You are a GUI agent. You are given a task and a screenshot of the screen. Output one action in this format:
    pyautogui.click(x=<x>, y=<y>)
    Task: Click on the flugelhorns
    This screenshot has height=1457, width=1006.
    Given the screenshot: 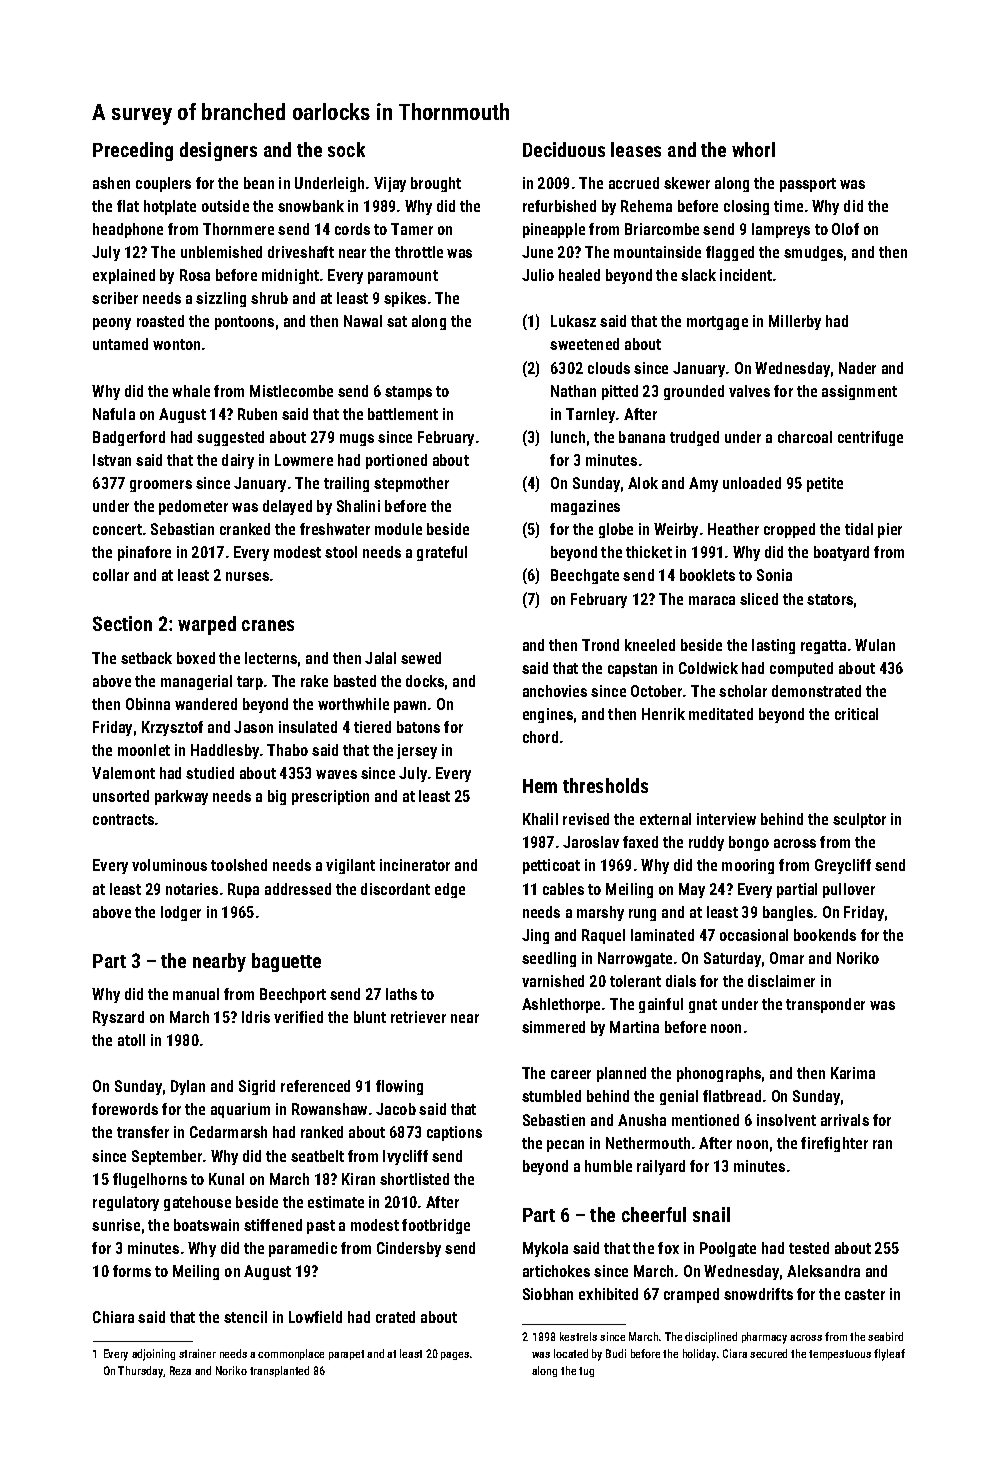 What is the action you would take?
    pyautogui.click(x=150, y=1180)
